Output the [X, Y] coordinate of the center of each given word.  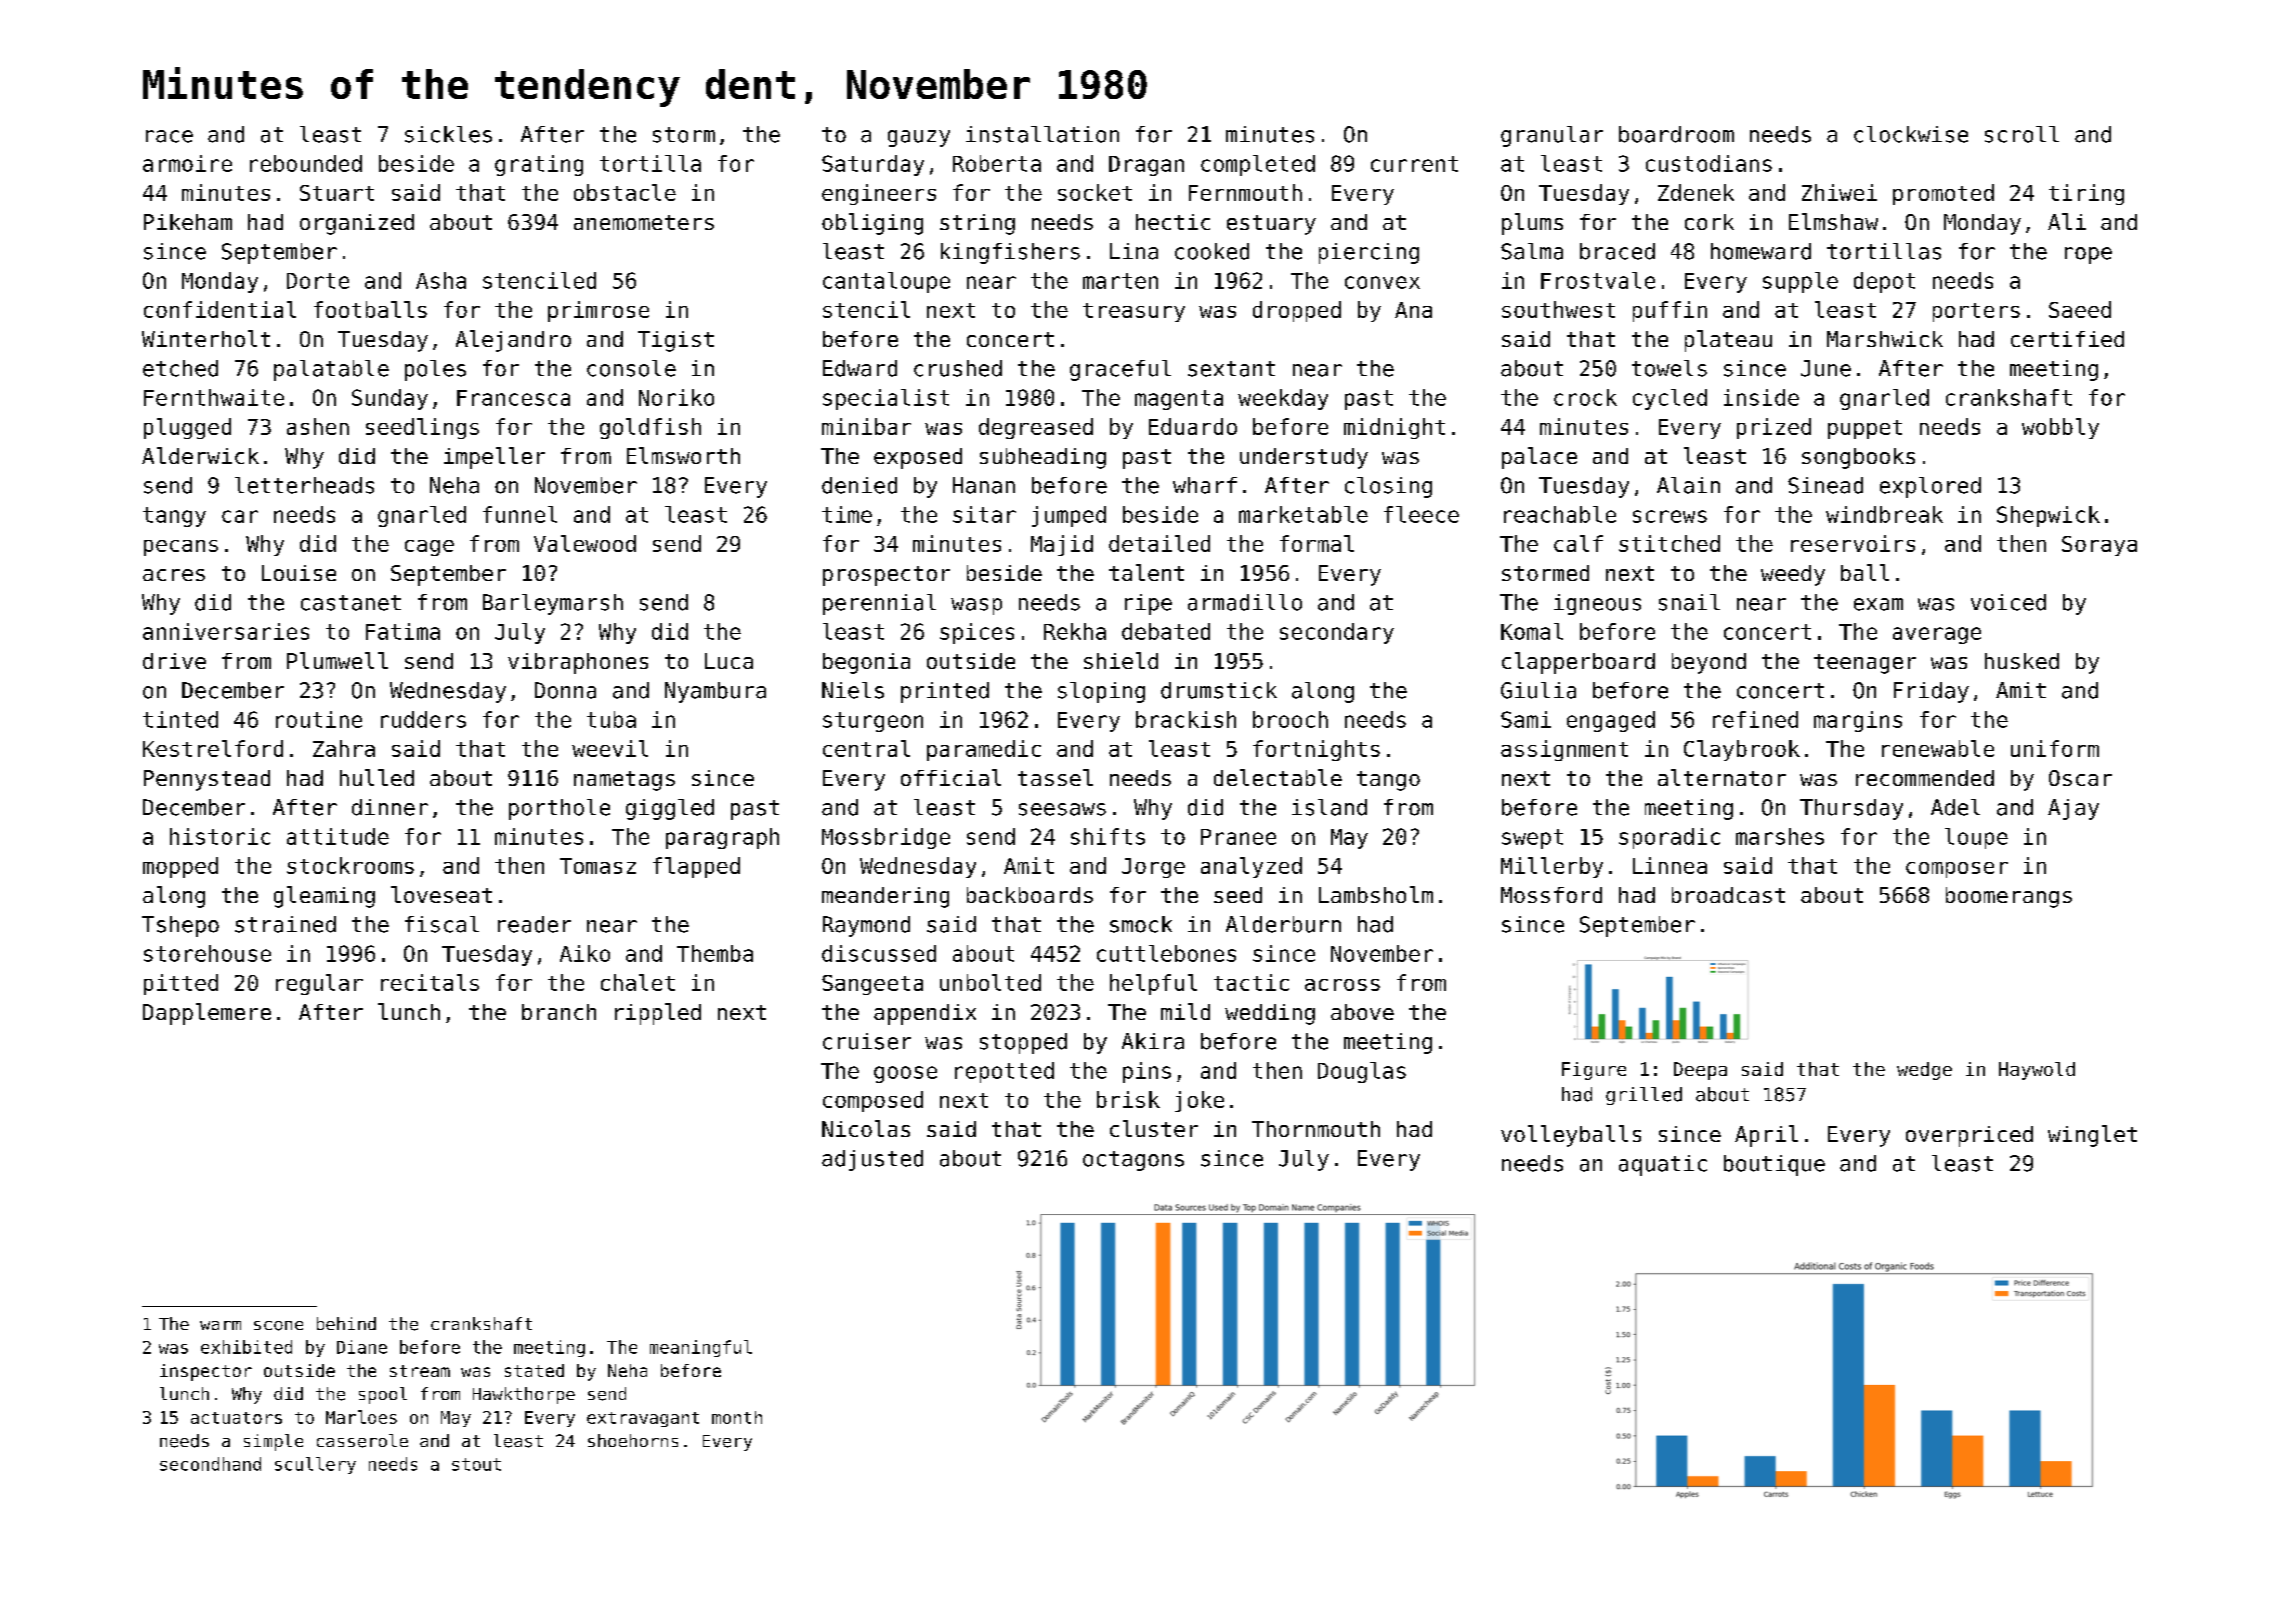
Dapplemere [207, 1014]
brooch [1290, 719]
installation [1042, 134]
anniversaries [226, 631]
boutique [1774, 1165]
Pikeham [188, 222]
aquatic [1663, 1165]
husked [2022, 661]
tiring [2086, 194]
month [737, 1417]
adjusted [872, 1160]
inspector [206, 1372]
